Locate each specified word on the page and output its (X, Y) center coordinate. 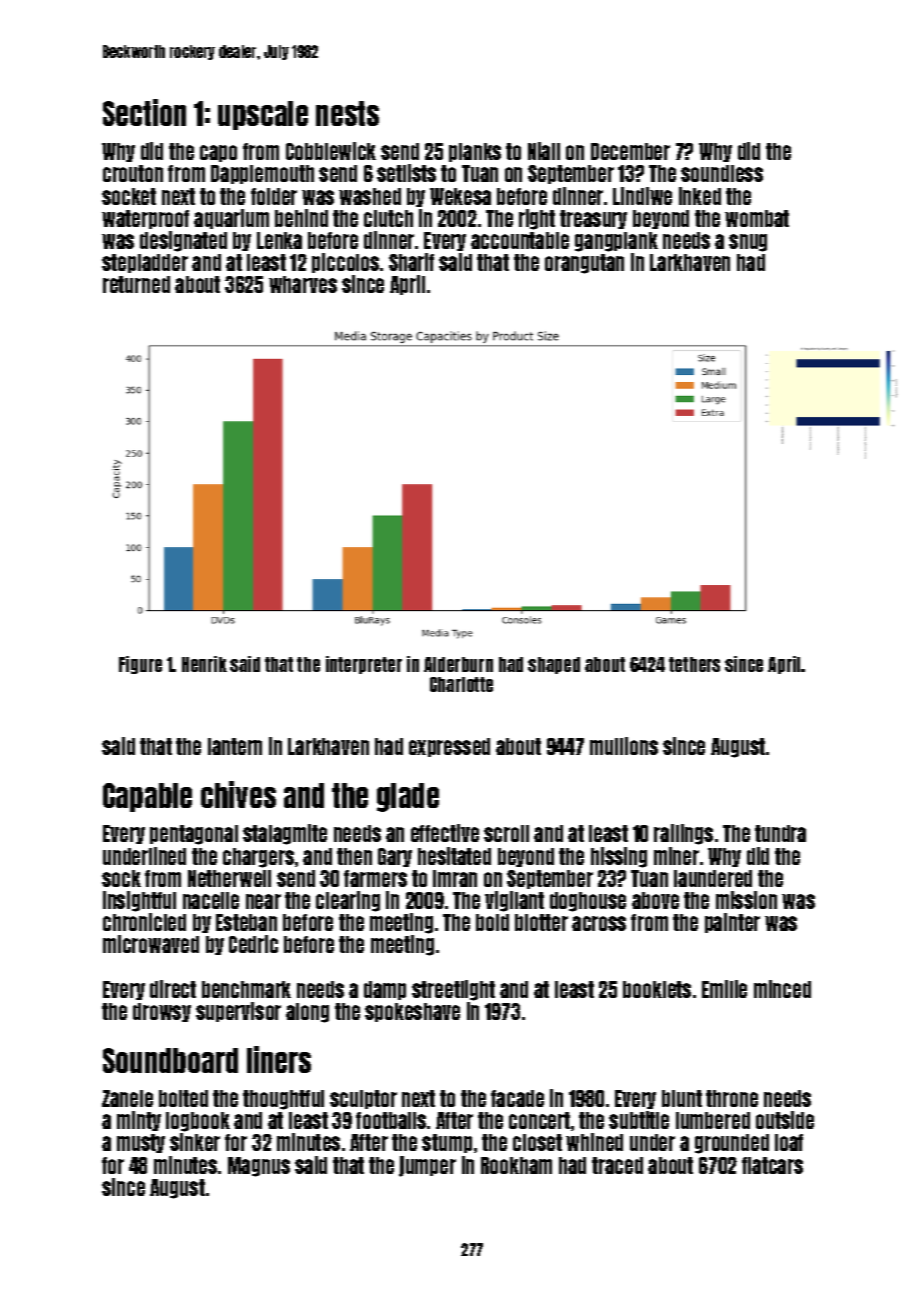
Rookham (516, 1165)
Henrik (204, 664)
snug (748, 243)
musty (141, 1143)
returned (136, 284)
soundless (722, 173)
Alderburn (458, 664)
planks (475, 152)
